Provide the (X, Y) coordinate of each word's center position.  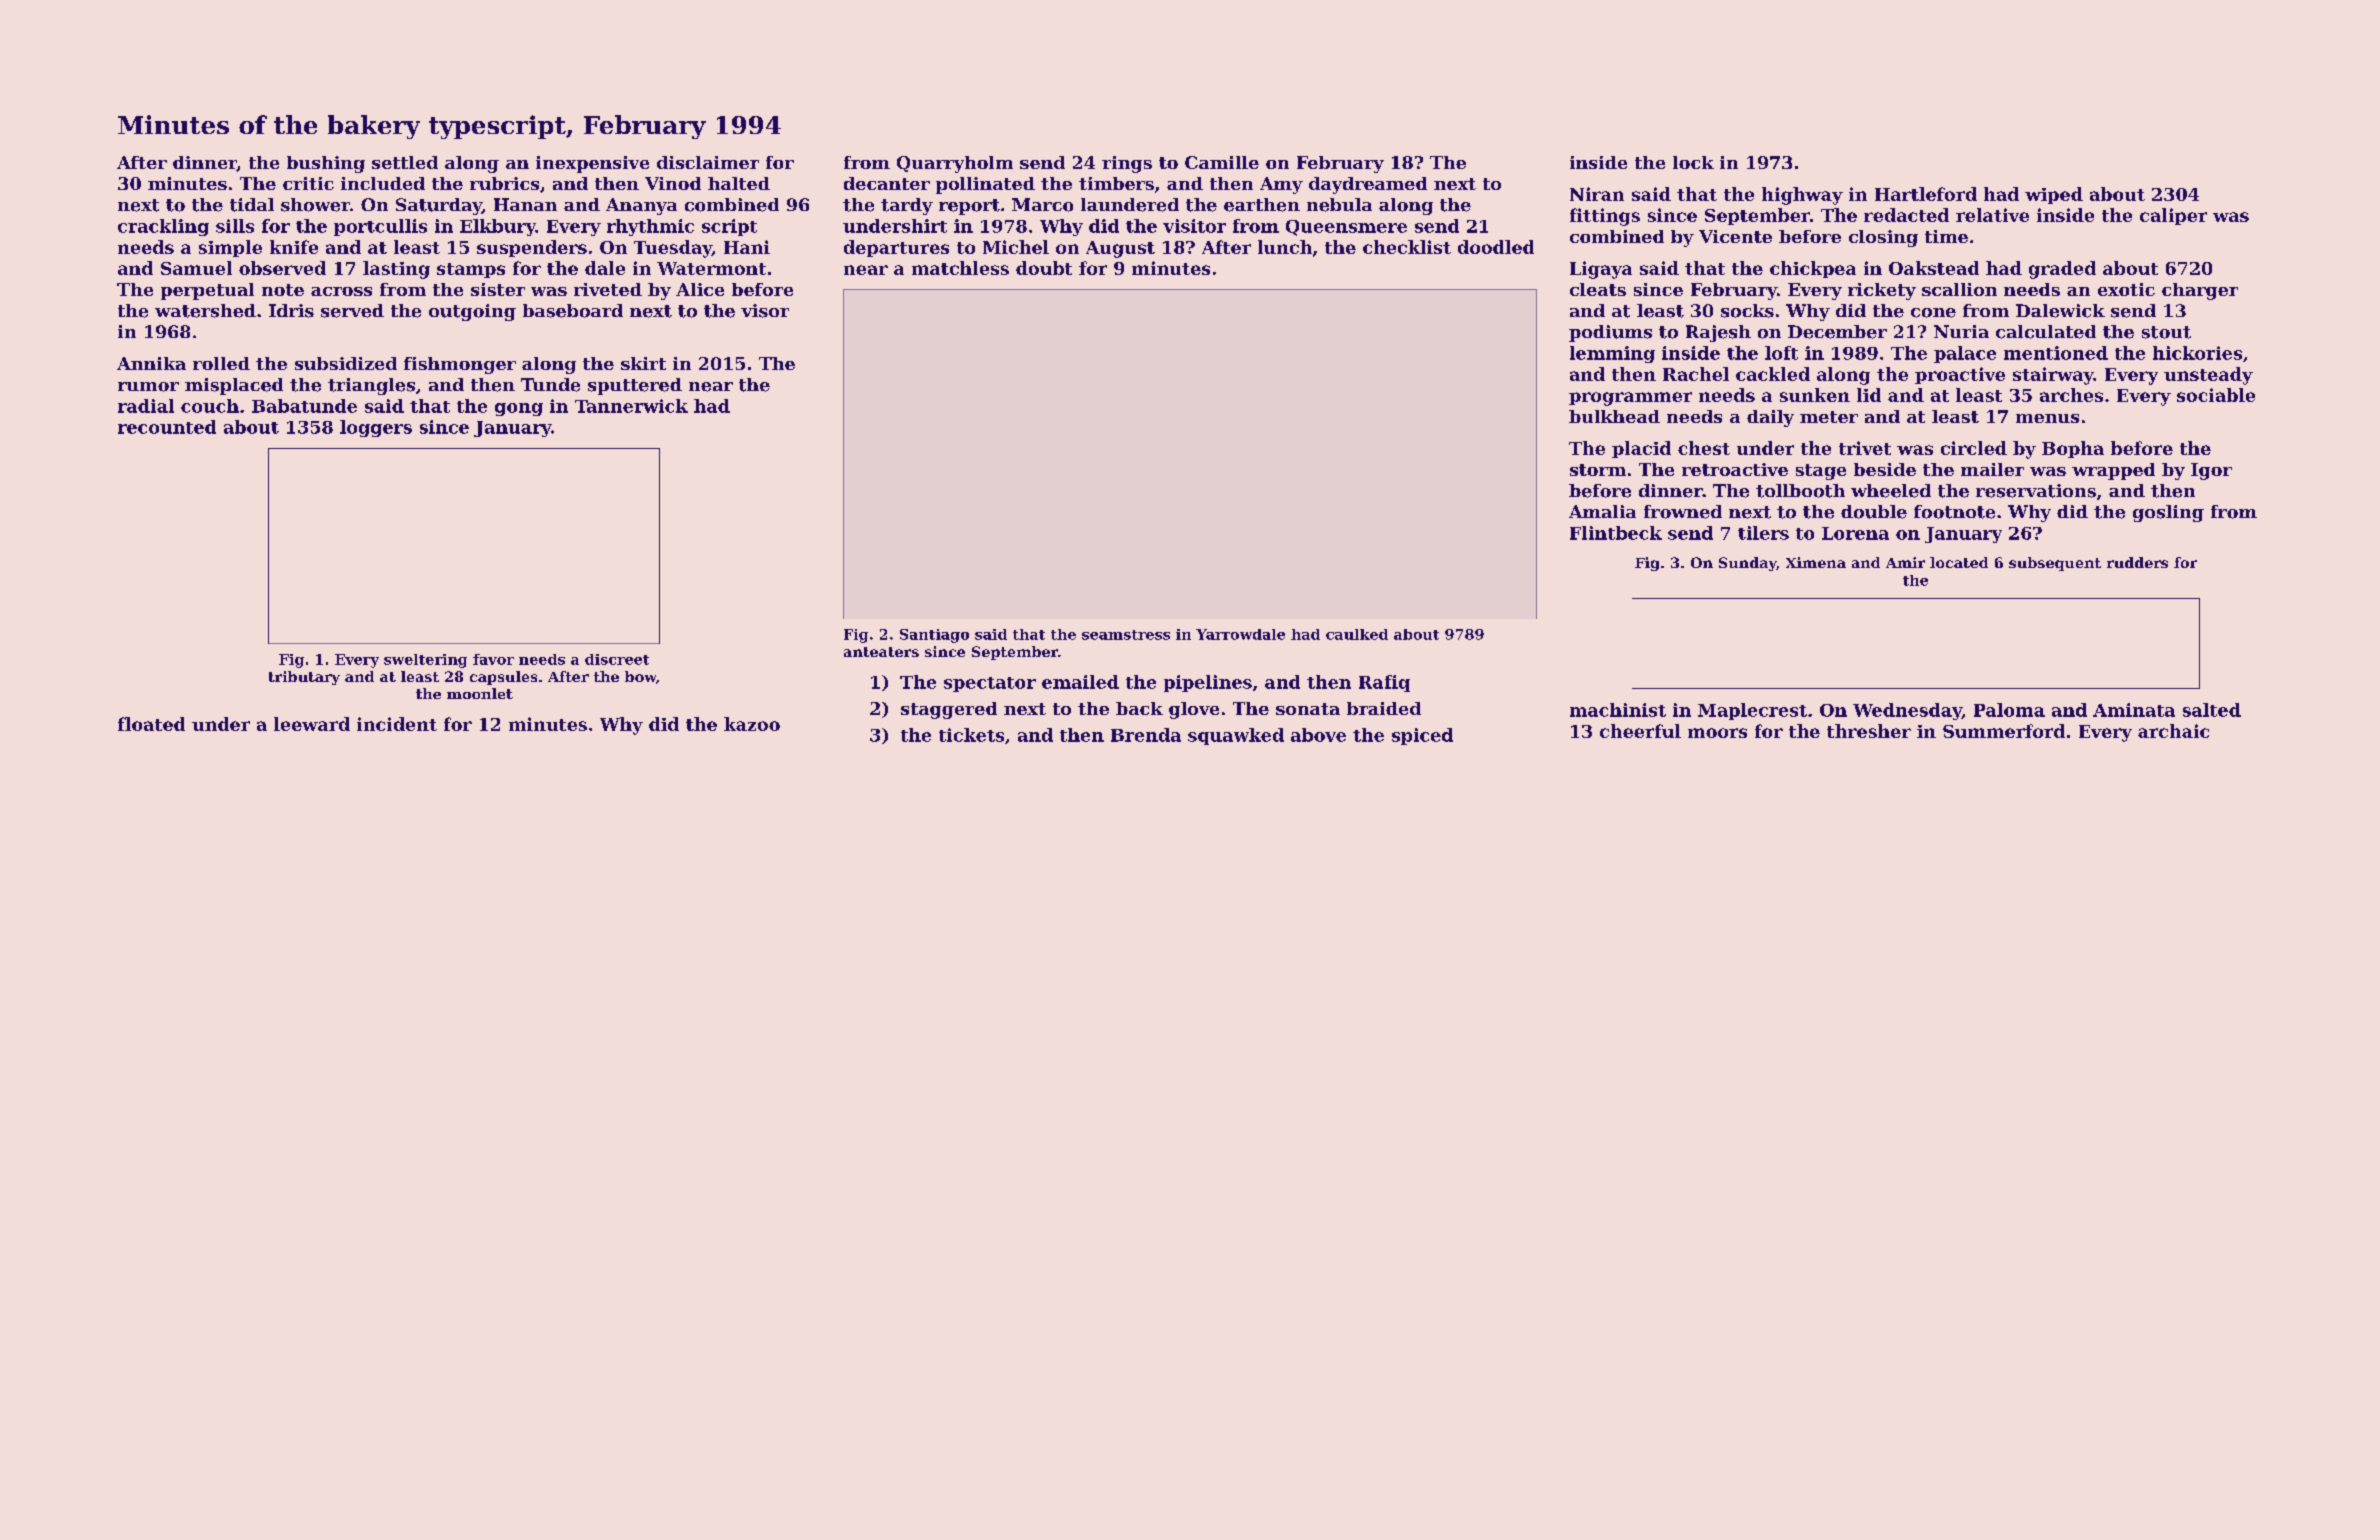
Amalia (1602, 511)
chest (1704, 448)
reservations (2036, 491)
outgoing (472, 312)
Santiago (934, 636)
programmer (1630, 399)
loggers (376, 428)
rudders (2137, 562)
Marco (1042, 205)
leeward (312, 724)
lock (1693, 162)
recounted (167, 427)
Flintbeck (1616, 533)
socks (1747, 311)
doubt (1044, 268)
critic (308, 183)
